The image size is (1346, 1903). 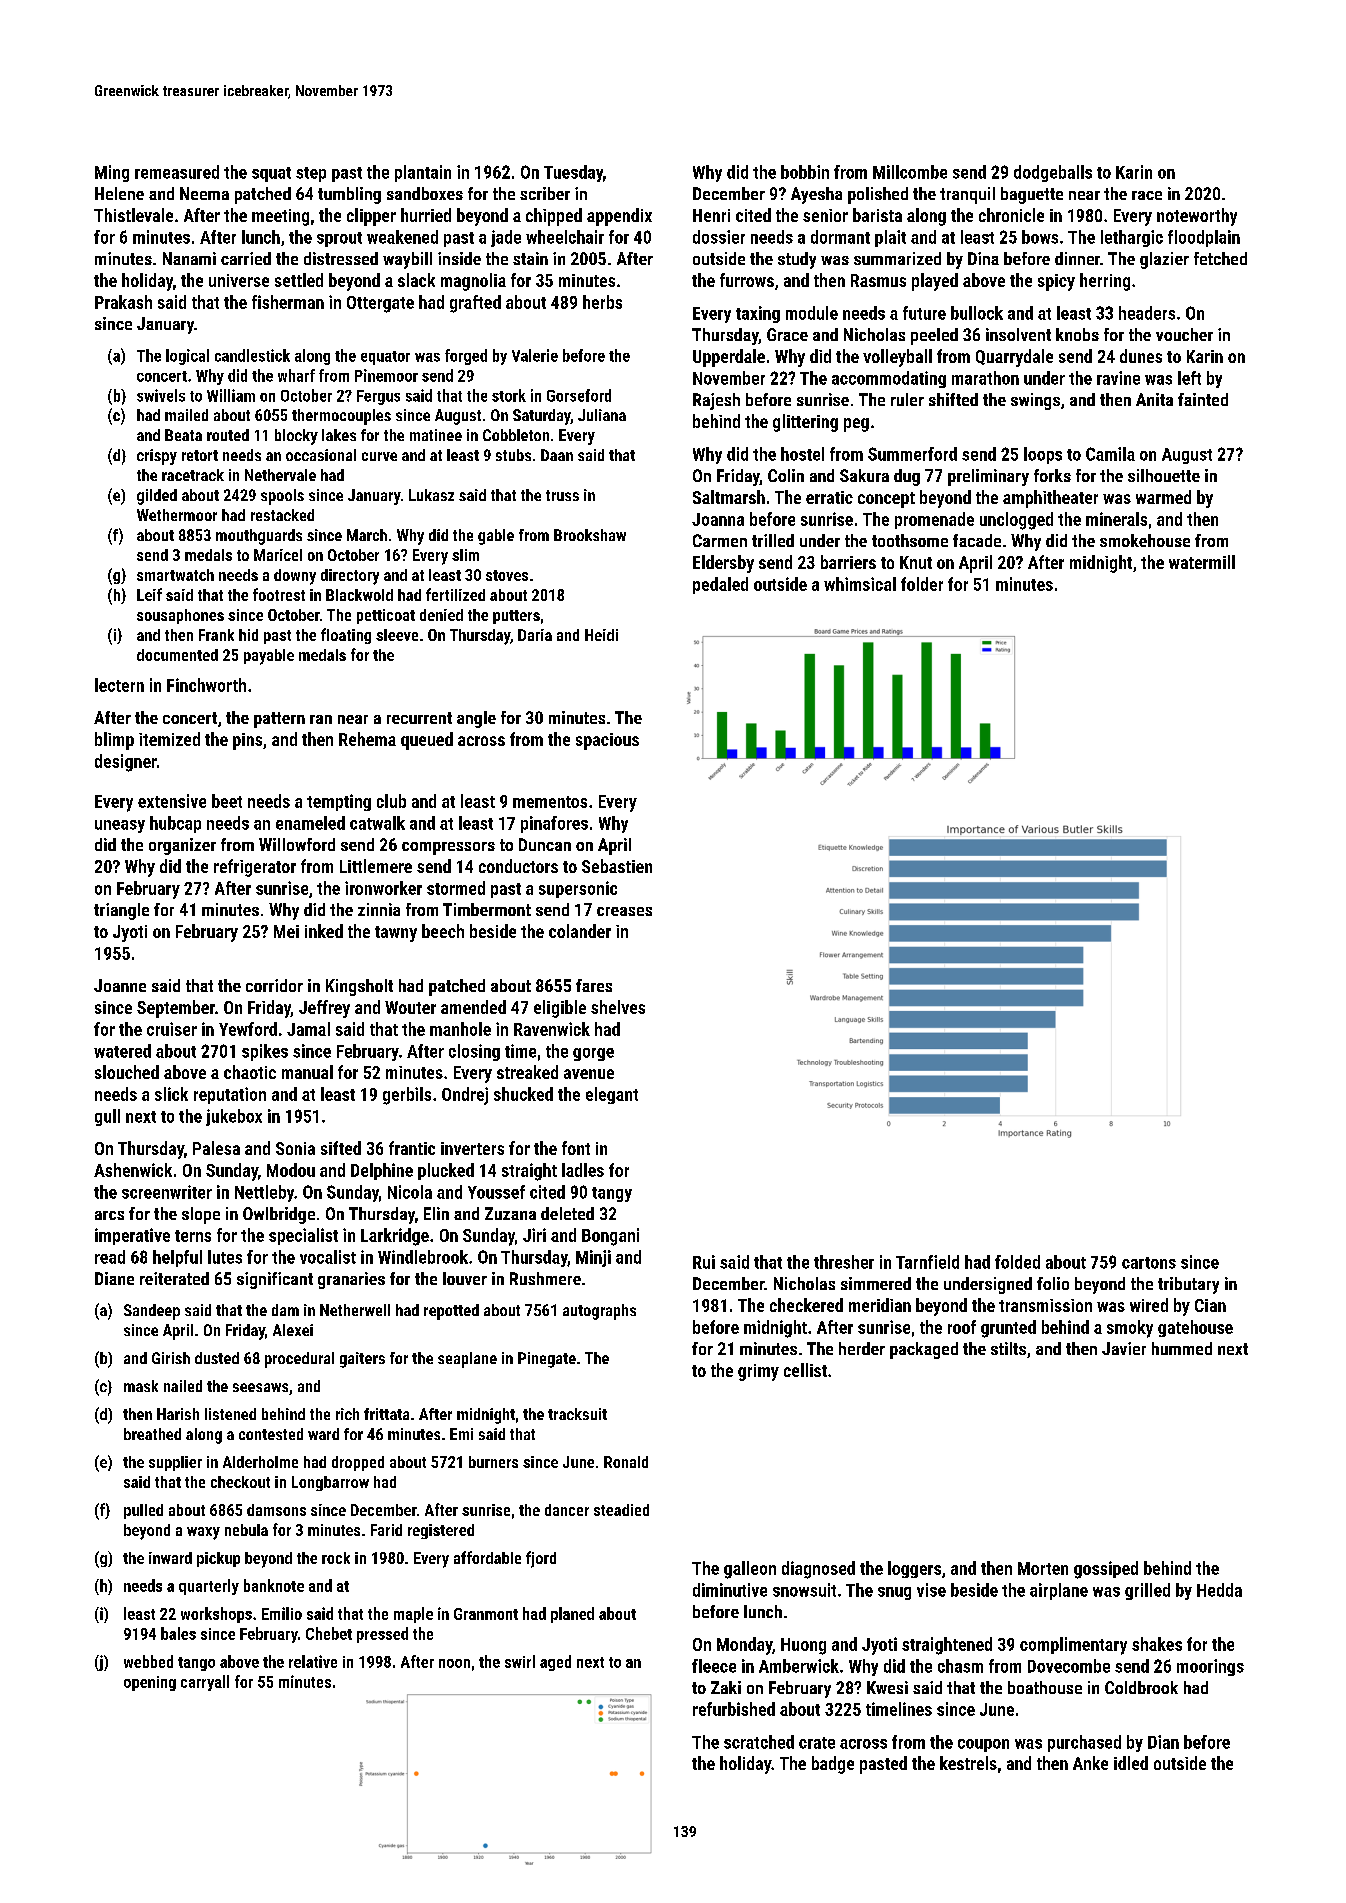 I want to click on carryall, so click(x=205, y=1683).
